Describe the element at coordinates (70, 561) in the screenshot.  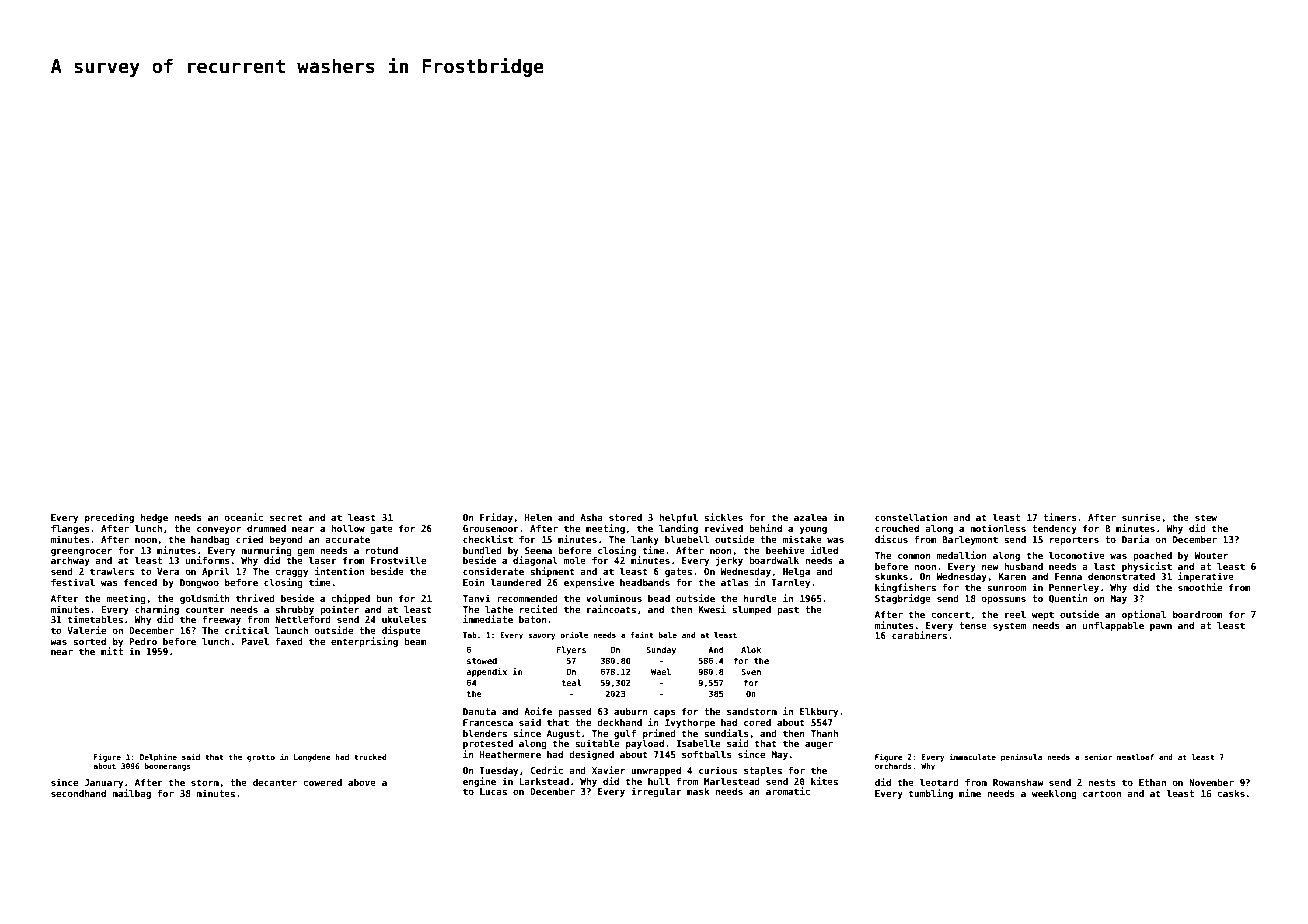
I see `archway` at that location.
